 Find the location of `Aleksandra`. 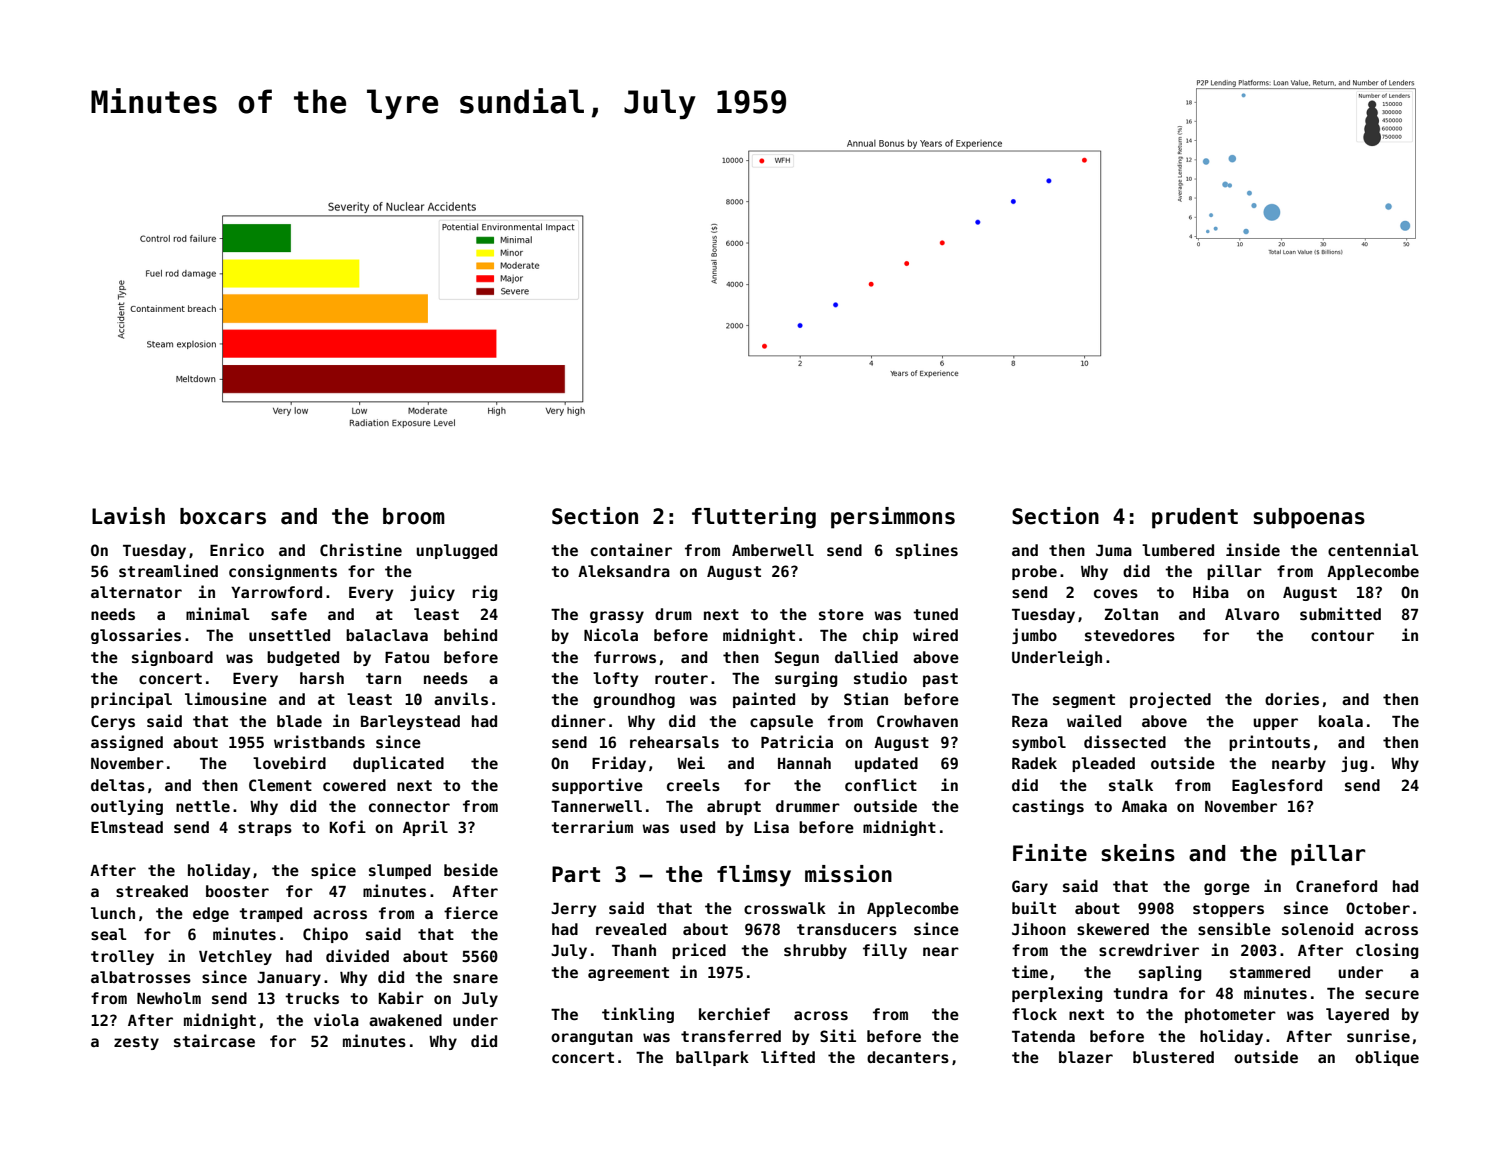

Aleksandra is located at coordinates (624, 571).
